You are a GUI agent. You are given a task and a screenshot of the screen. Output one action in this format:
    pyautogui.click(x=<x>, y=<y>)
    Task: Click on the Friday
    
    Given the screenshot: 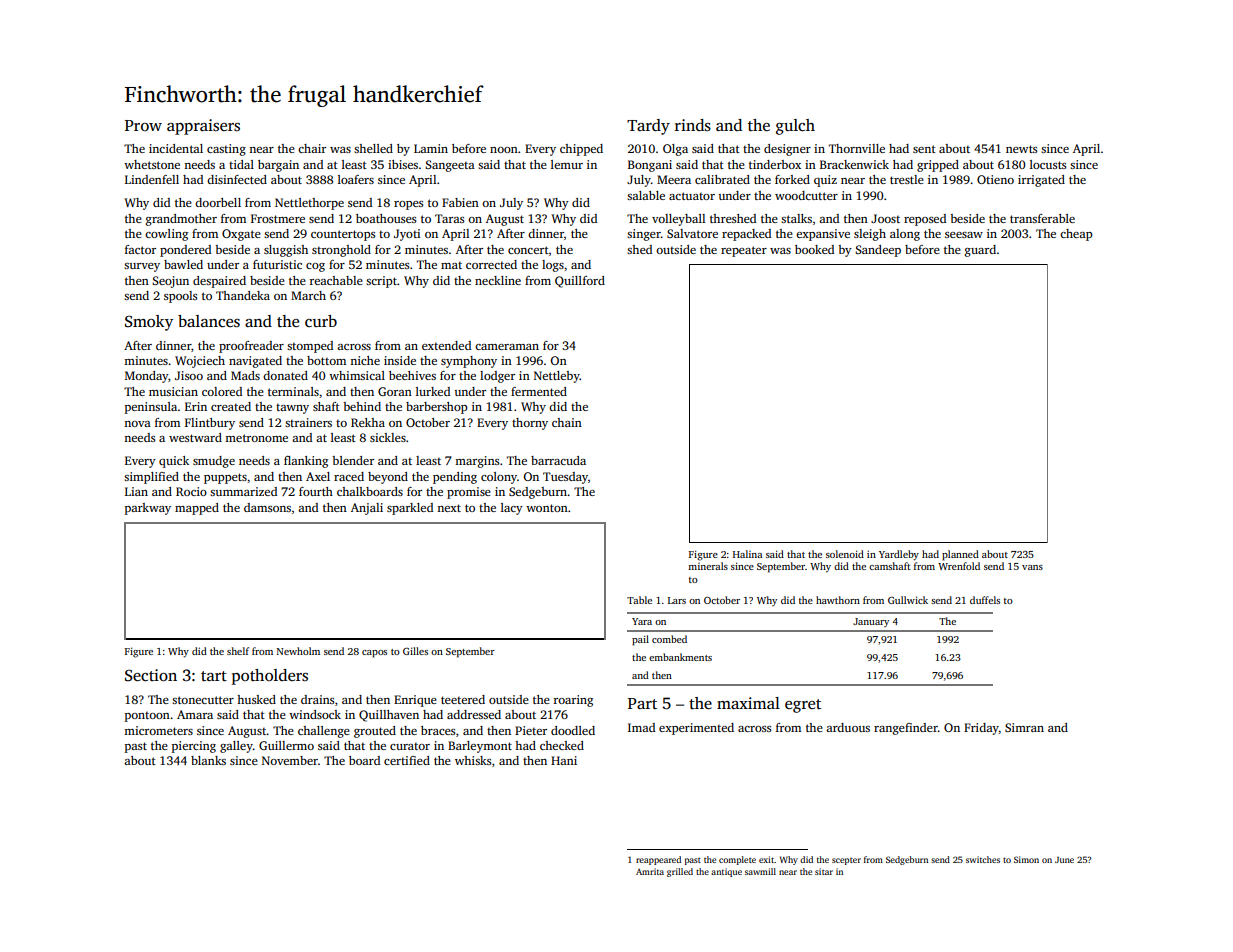 What is the action you would take?
    pyautogui.click(x=981, y=729)
